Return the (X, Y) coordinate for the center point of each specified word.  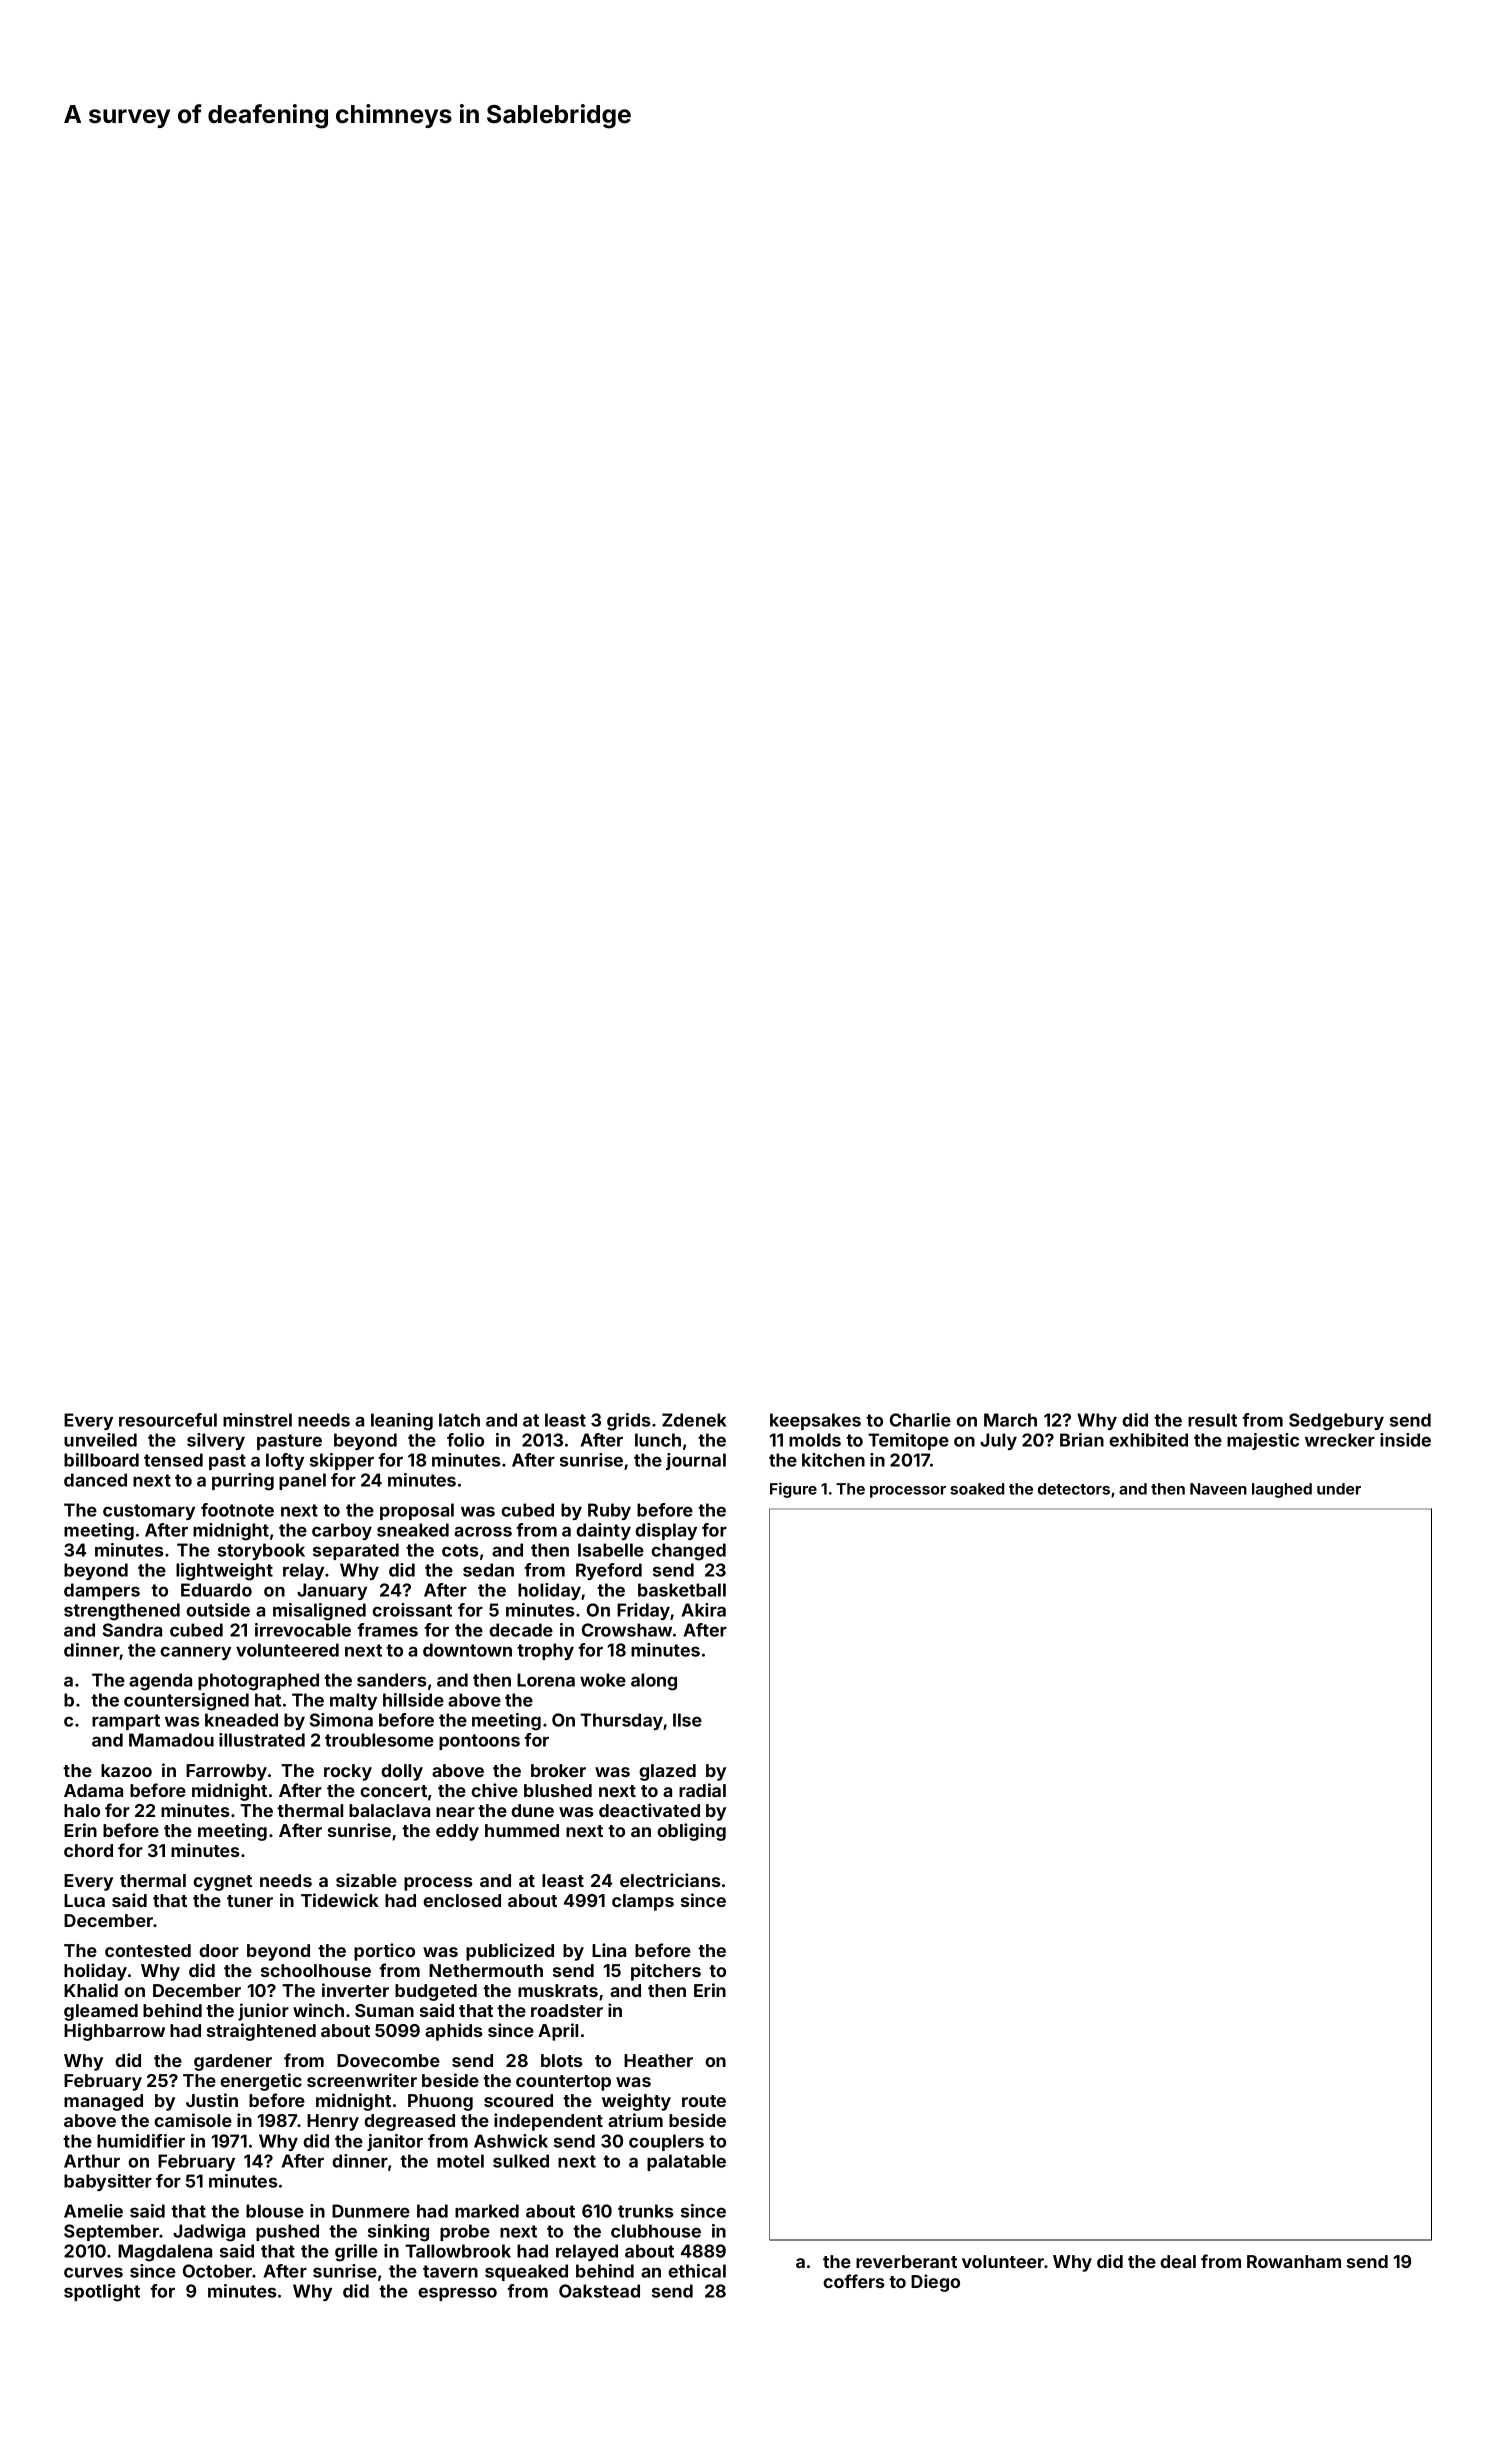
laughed (1282, 1490)
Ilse (687, 1720)
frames (387, 1630)
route (704, 2101)
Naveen (1218, 1489)
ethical (697, 2271)
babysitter (108, 2182)
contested (148, 1950)
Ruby (609, 1511)
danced (95, 1480)
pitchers (666, 1972)
